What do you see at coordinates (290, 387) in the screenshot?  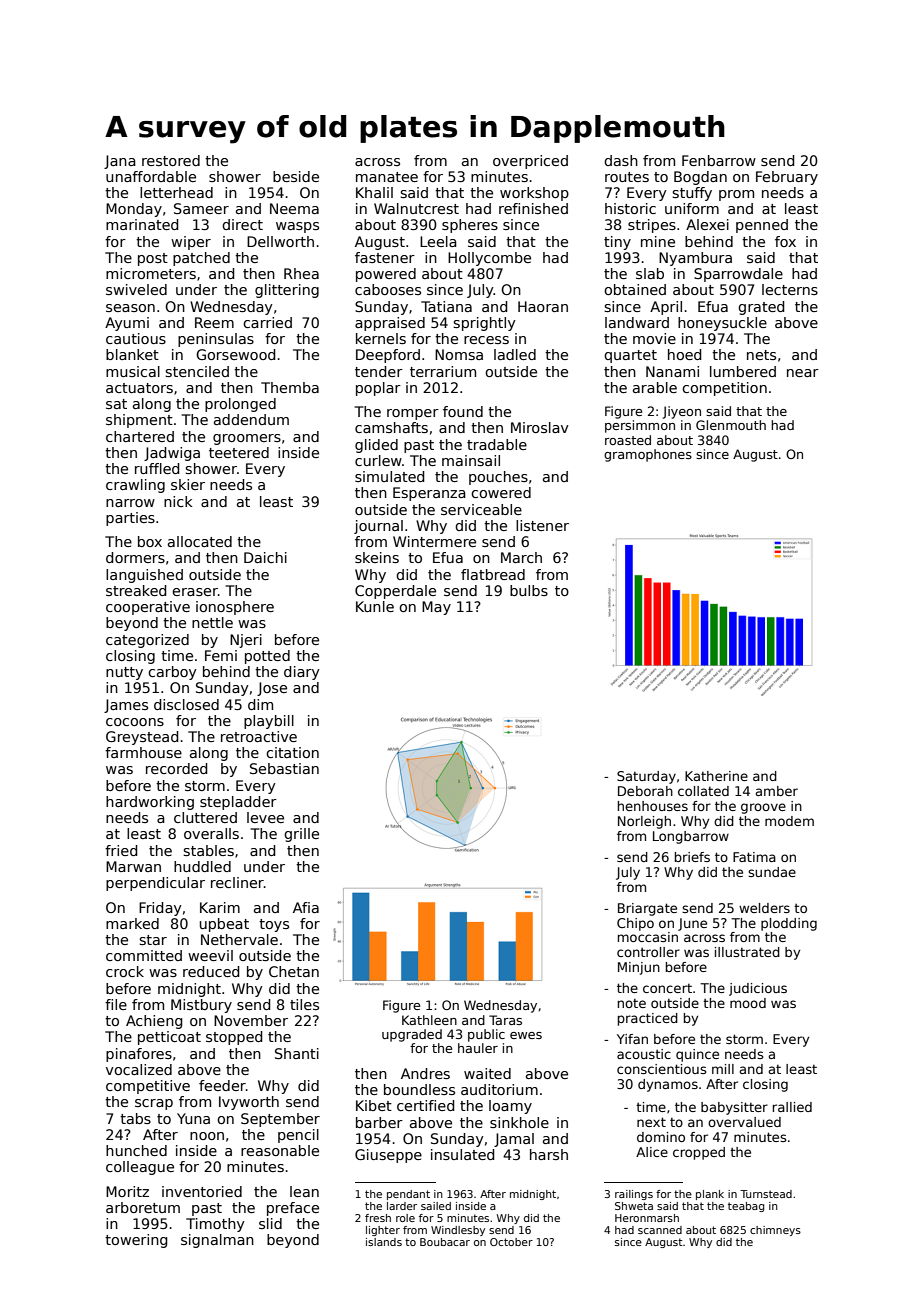 I see `Themba` at bounding box center [290, 387].
